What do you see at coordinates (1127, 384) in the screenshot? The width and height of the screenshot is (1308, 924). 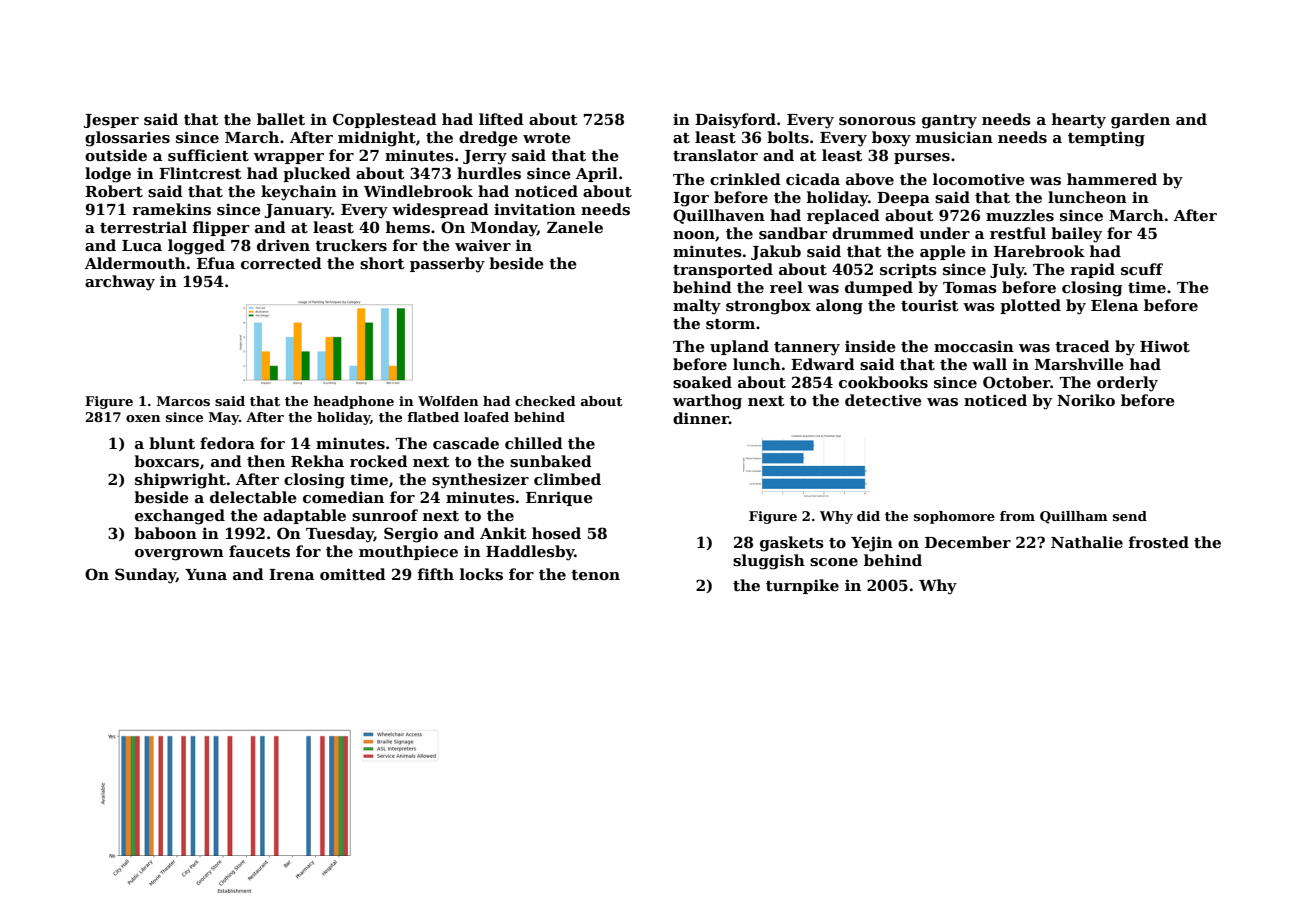 I see `orderly` at bounding box center [1127, 384].
